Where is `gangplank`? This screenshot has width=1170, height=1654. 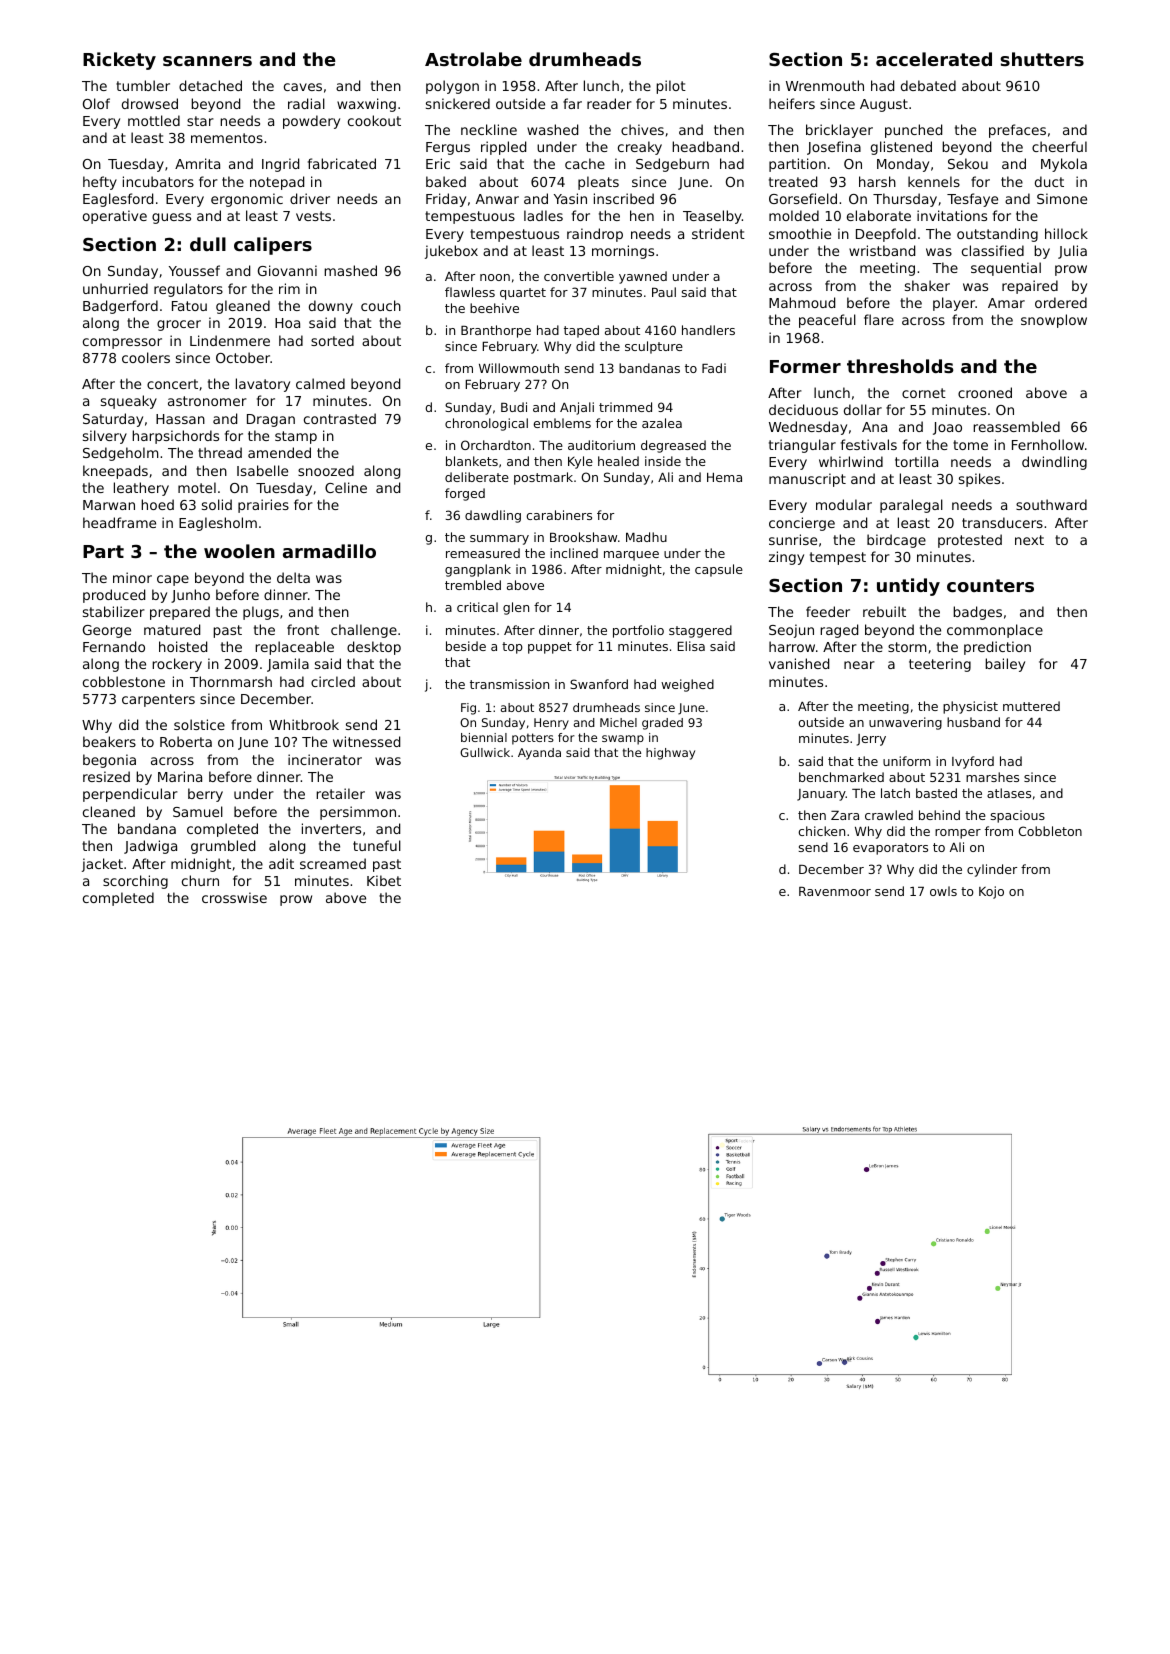
gangplank is located at coordinates (478, 570).
